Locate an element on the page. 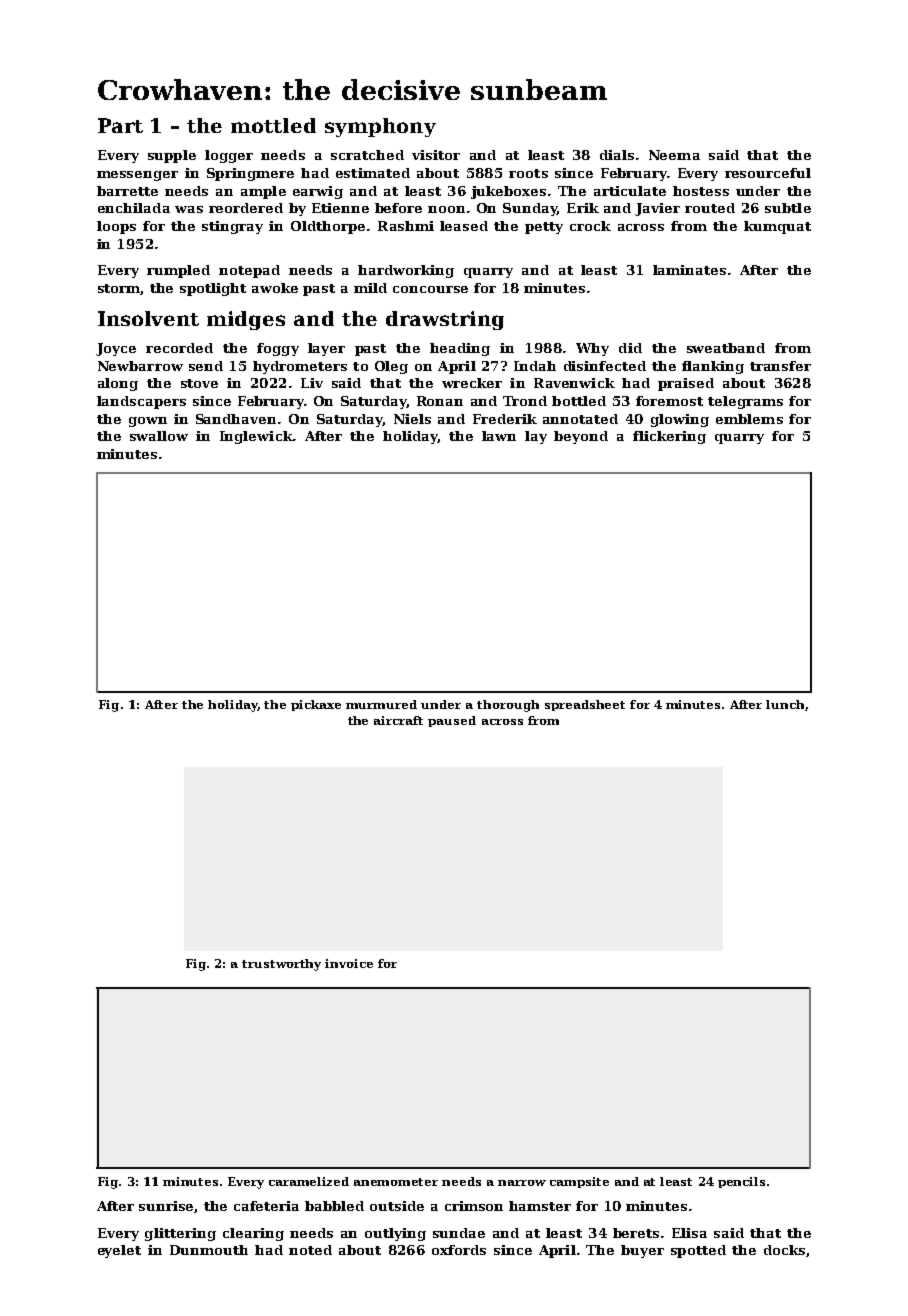 The width and height of the page is (908, 1316). sweatband is located at coordinates (726, 348).
